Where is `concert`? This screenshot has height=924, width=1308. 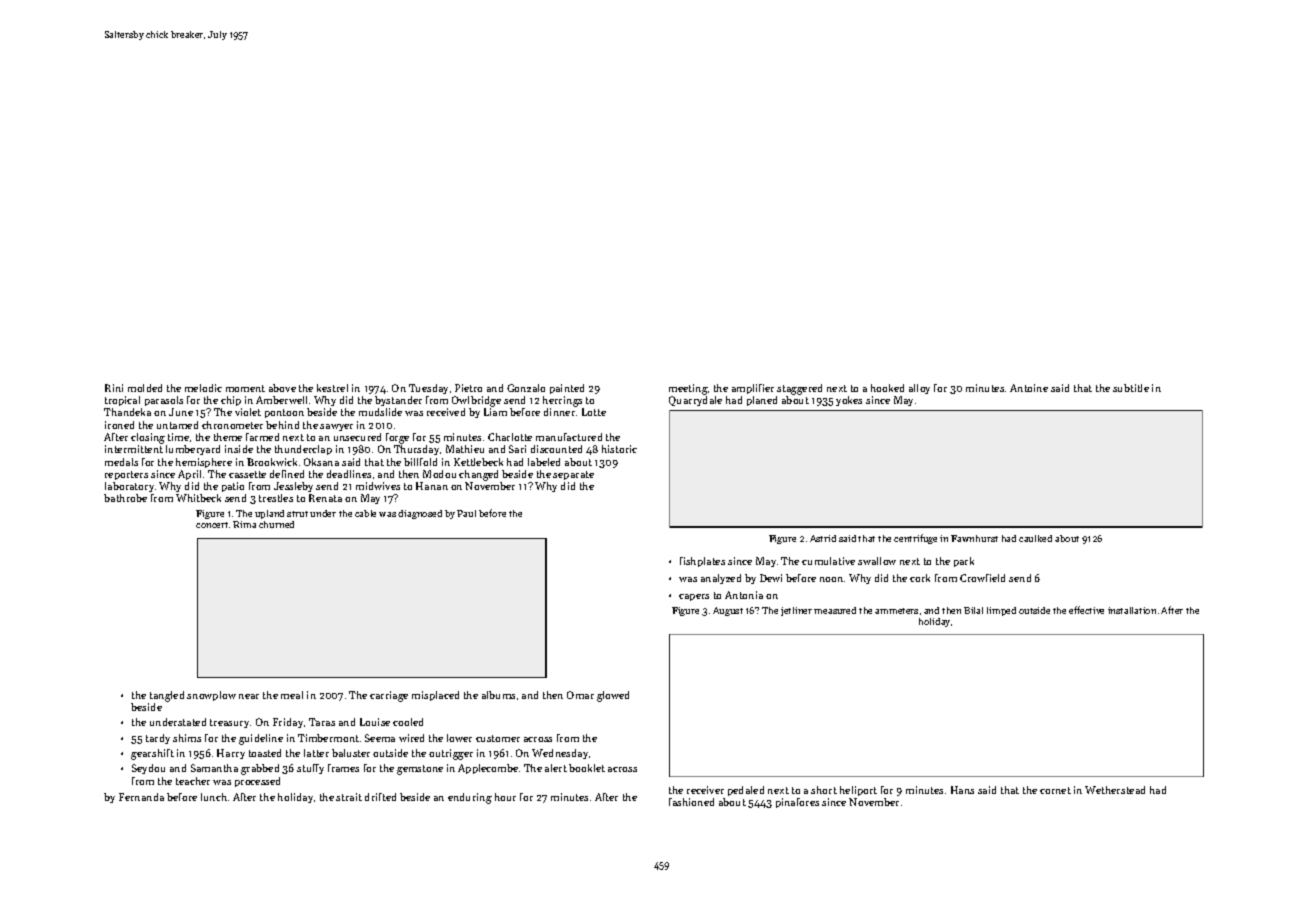 concert is located at coordinates (212, 525).
